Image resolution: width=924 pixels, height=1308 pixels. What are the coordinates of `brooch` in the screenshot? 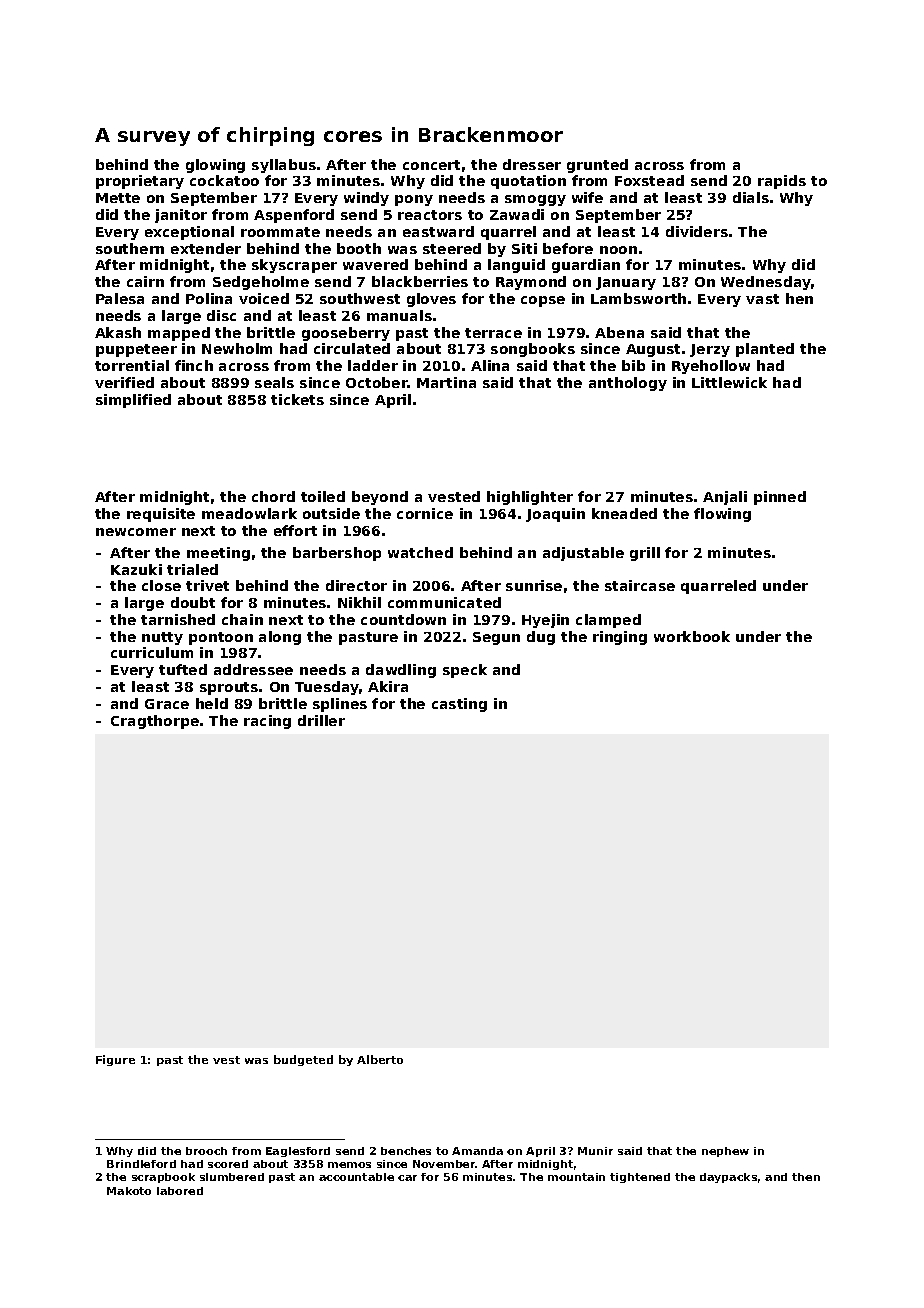 It's located at (206, 1151).
